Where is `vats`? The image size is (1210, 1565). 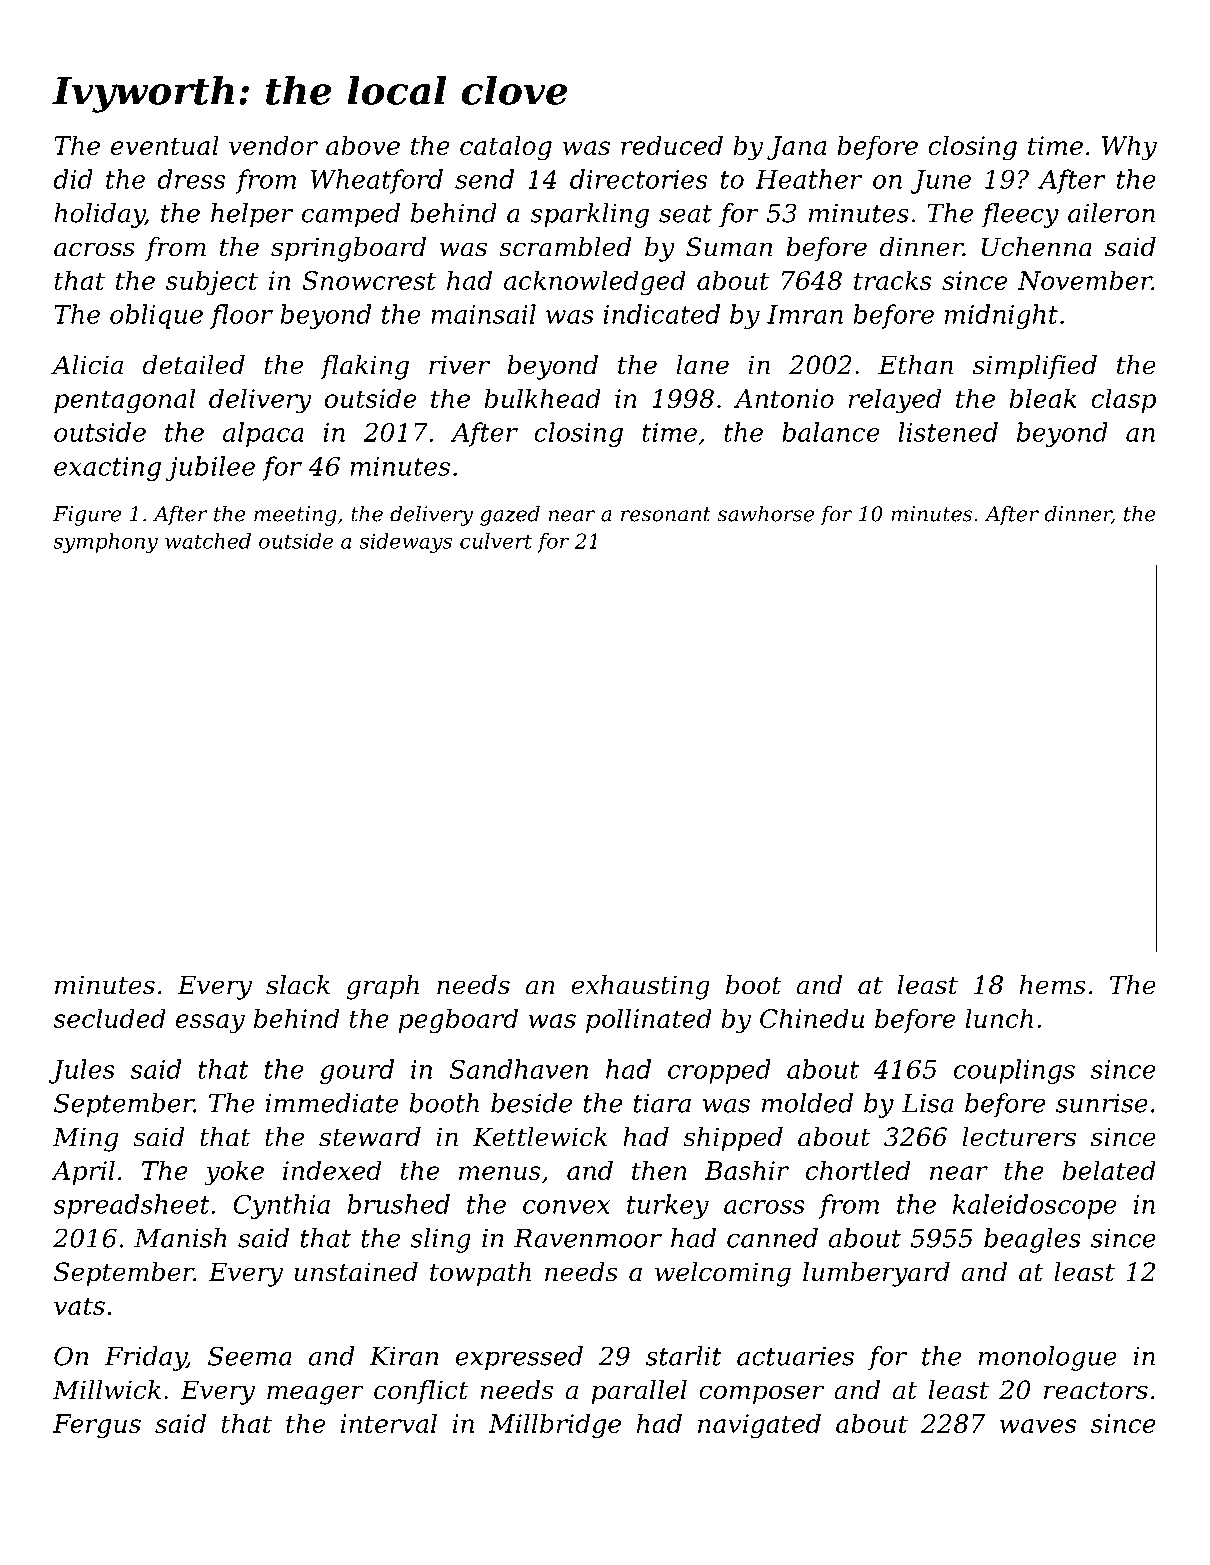 vats is located at coordinates (79, 1306).
